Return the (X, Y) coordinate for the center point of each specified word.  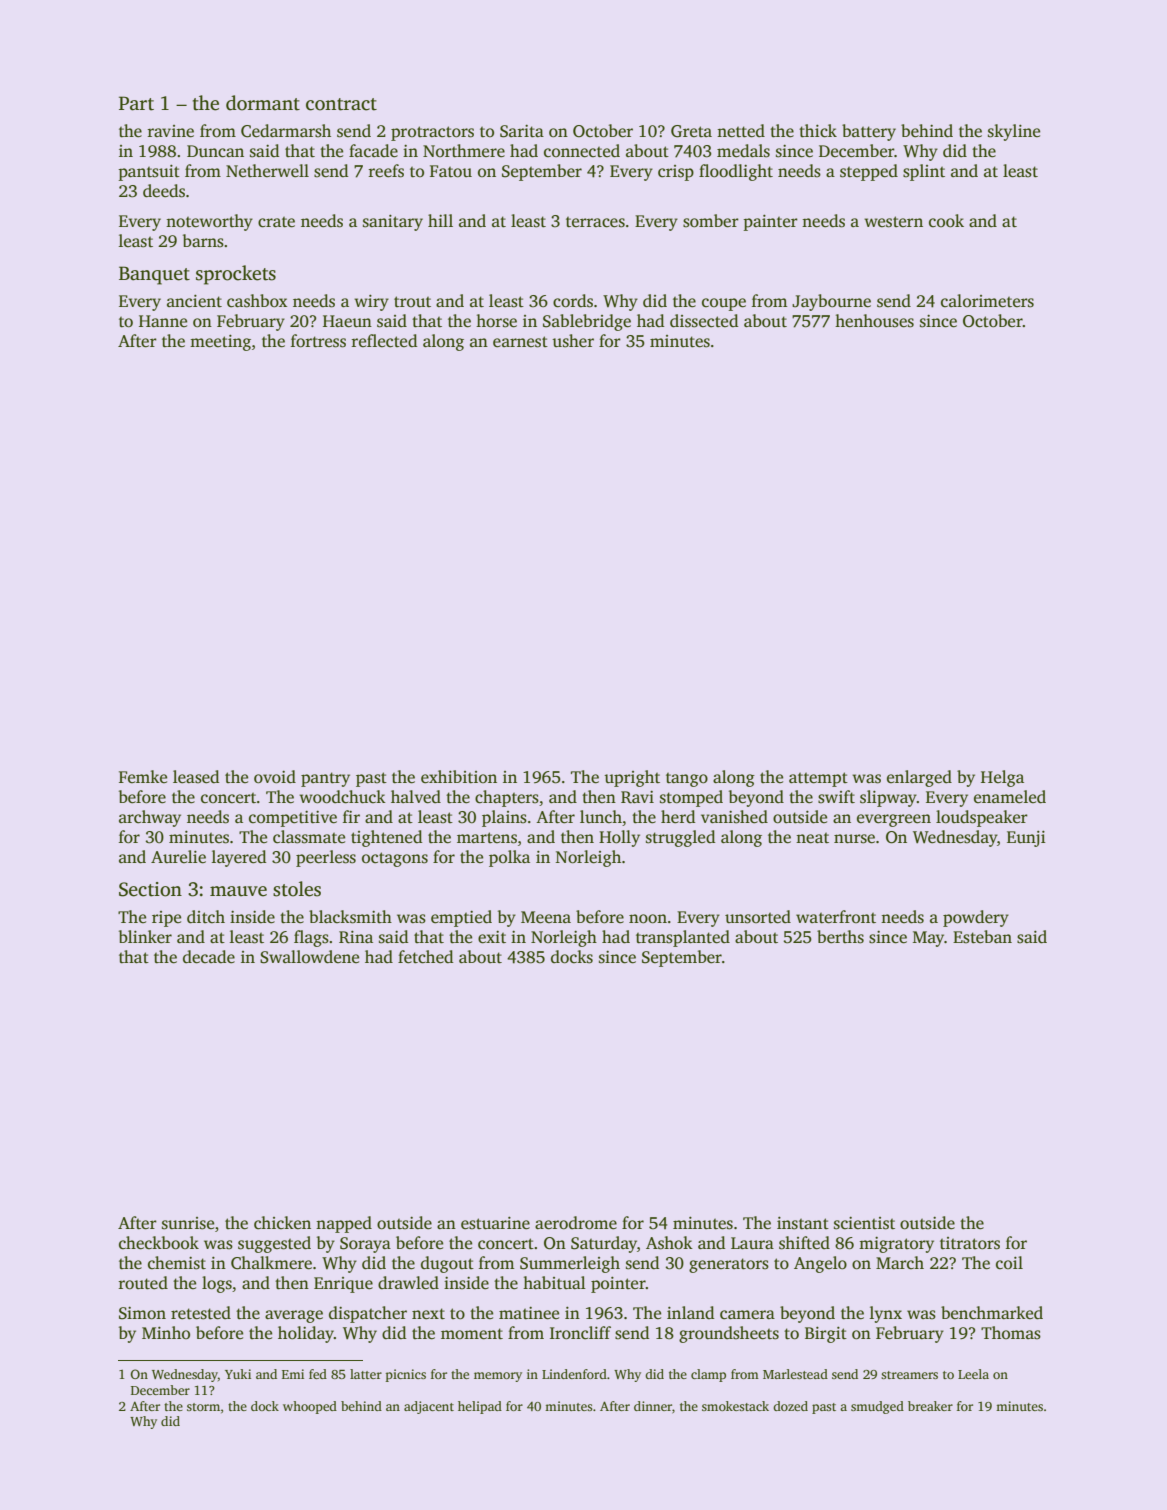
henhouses (874, 321)
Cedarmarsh (286, 131)
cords (573, 301)
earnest (520, 342)
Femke (143, 776)
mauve (238, 891)
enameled (1010, 797)
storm (203, 1407)
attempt (818, 779)
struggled (681, 838)
